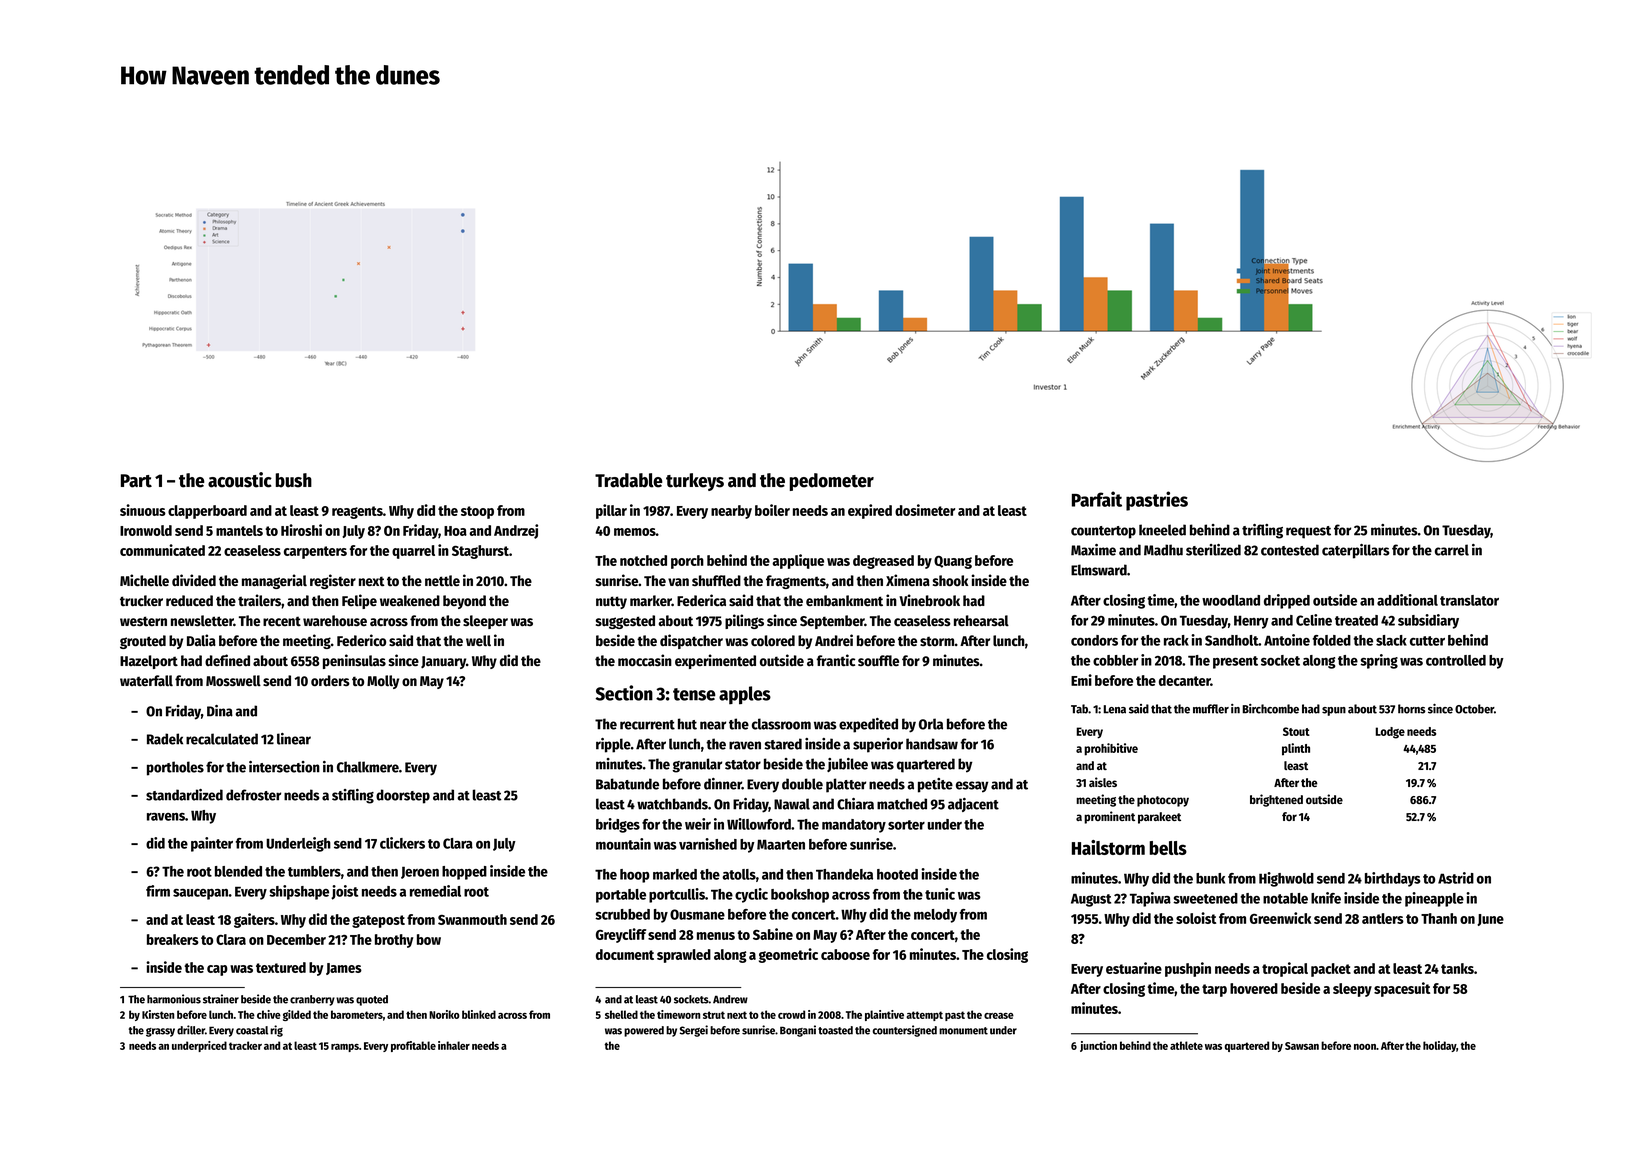  What do you see at coordinates (1290, 550) in the image?
I see `contested` at bounding box center [1290, 550].
